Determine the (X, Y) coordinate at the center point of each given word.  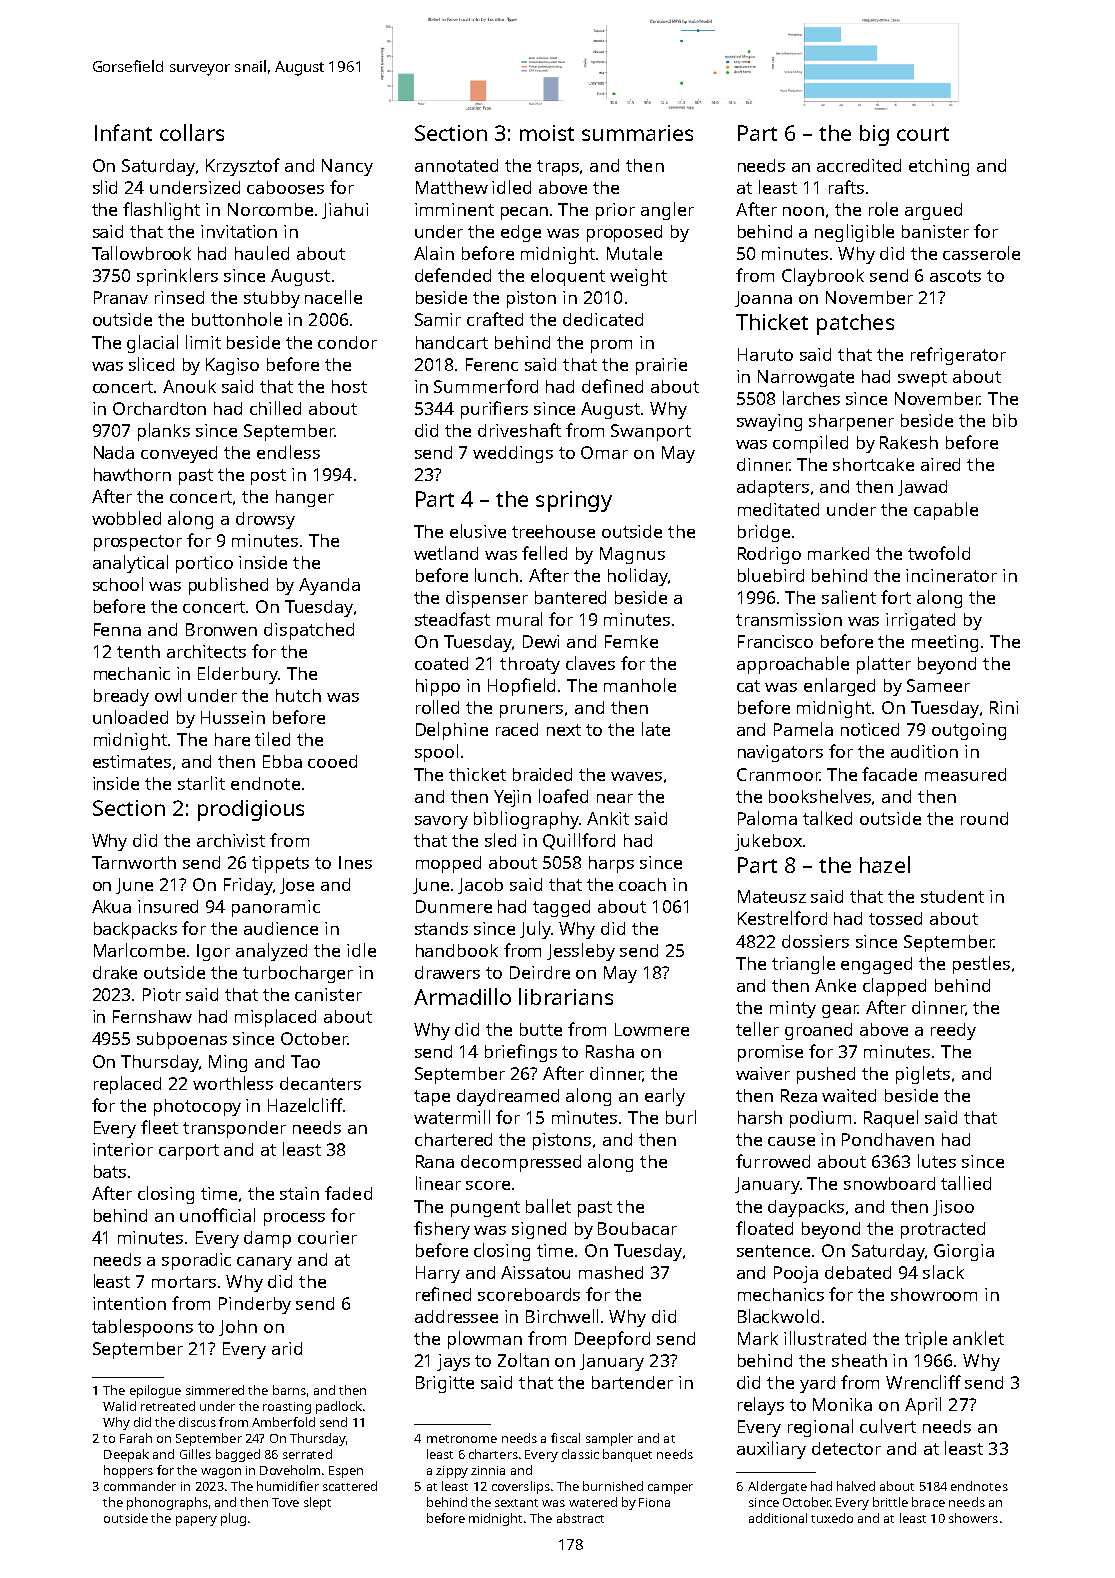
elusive (478, 531)
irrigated (920, 621)
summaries (637, 133)
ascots (955, 276)
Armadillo (462, 996)
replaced (127, 1085)
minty (793, 1009)
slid (105, 187)
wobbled (126, 518)
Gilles (195, 1454)
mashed (611, 1272)
